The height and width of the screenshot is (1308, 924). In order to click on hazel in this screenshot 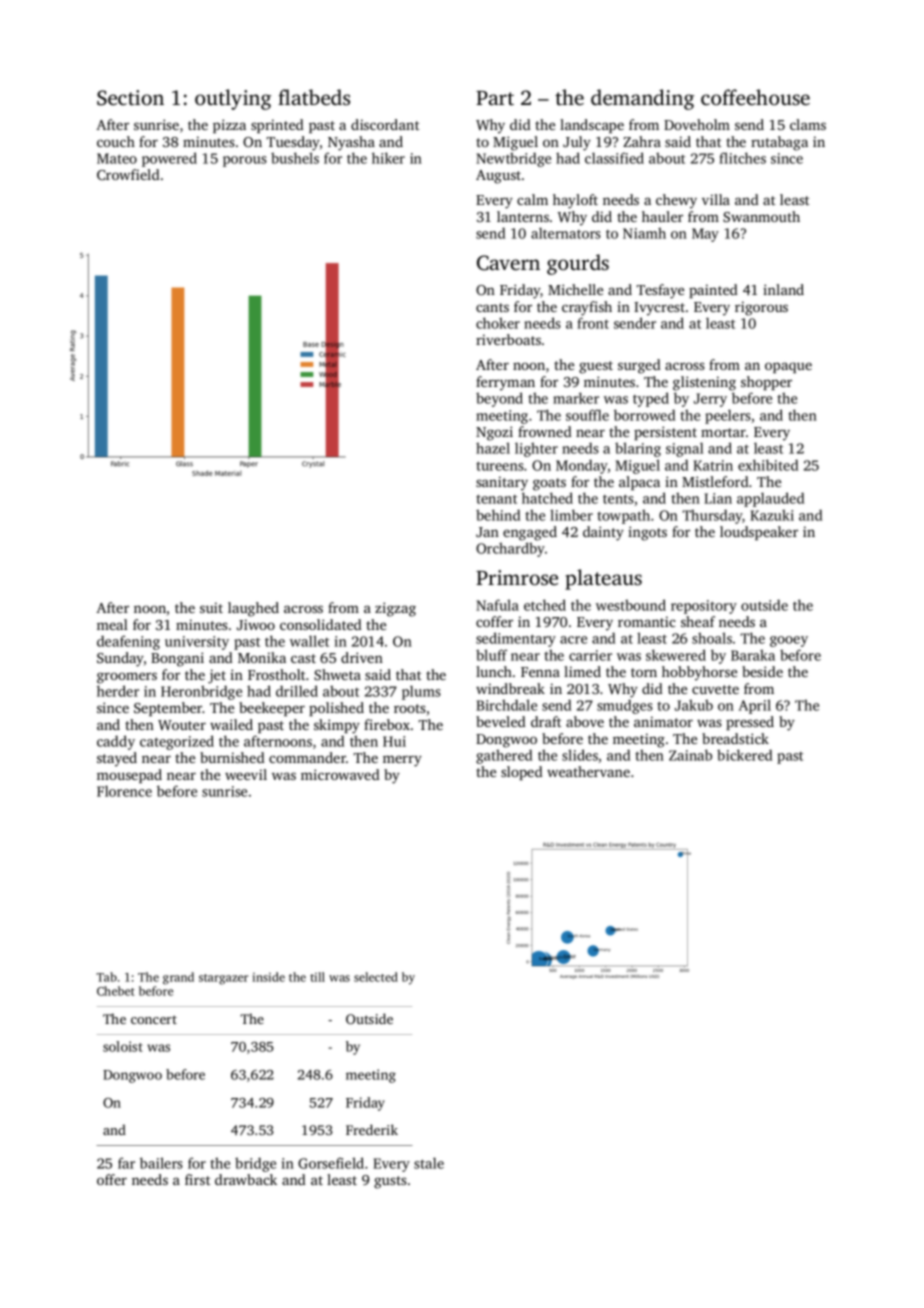, I will do `click(493, 448)`.
